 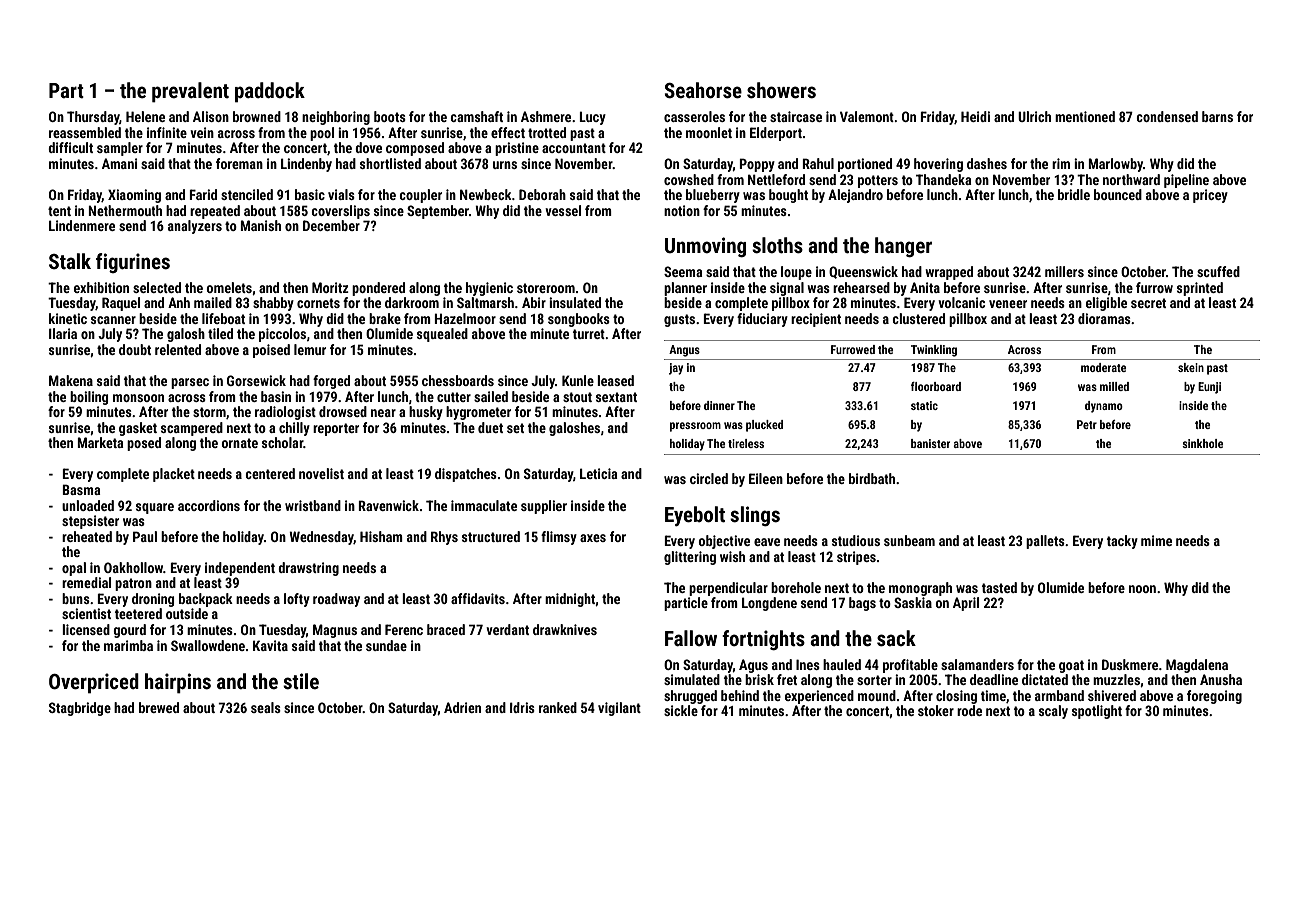 I want to click on skein, so click(x=1191, y=367).
